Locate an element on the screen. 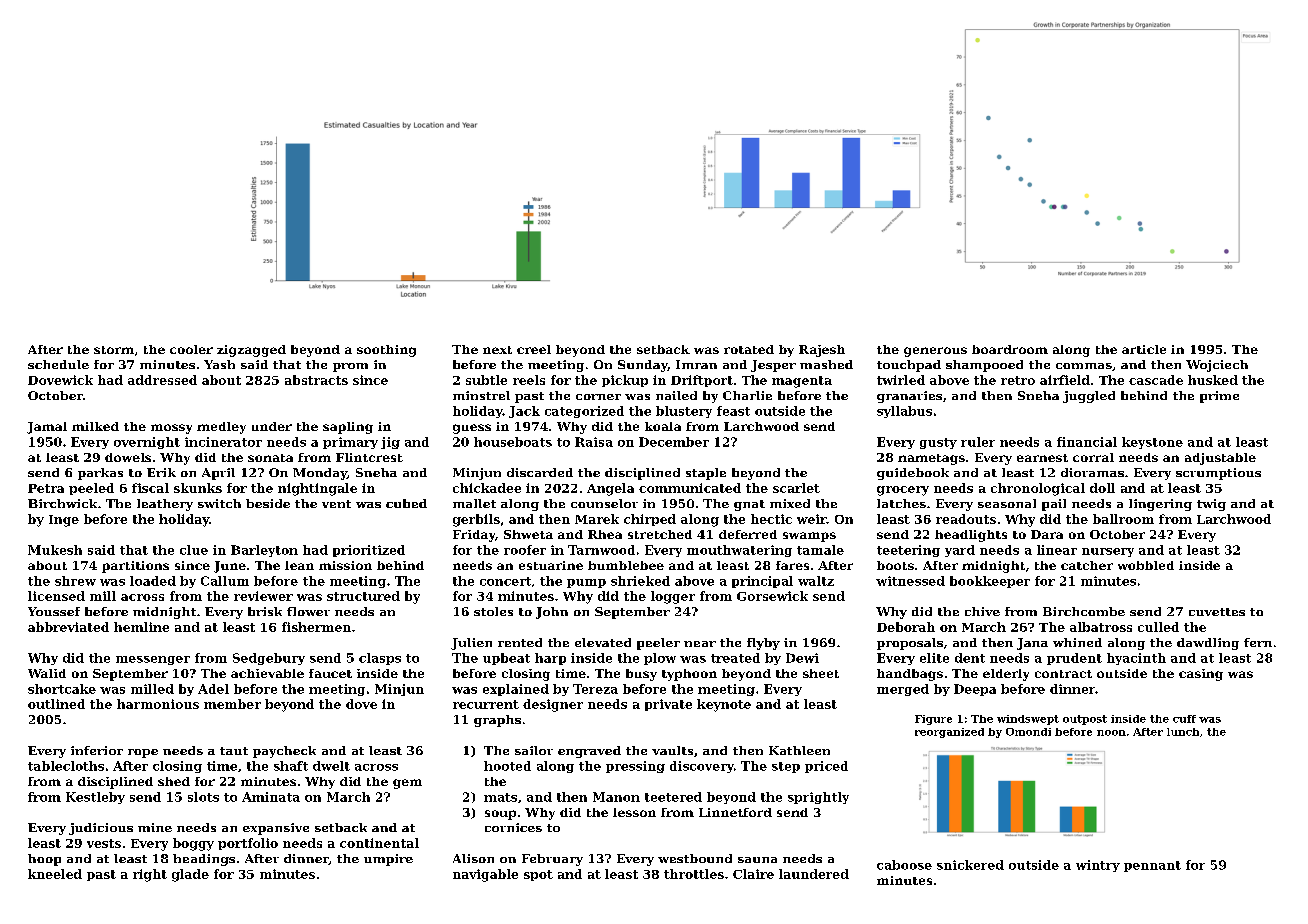 This screenshot has width=1308, height=924. messenger is located at coordinates (153, 660).
